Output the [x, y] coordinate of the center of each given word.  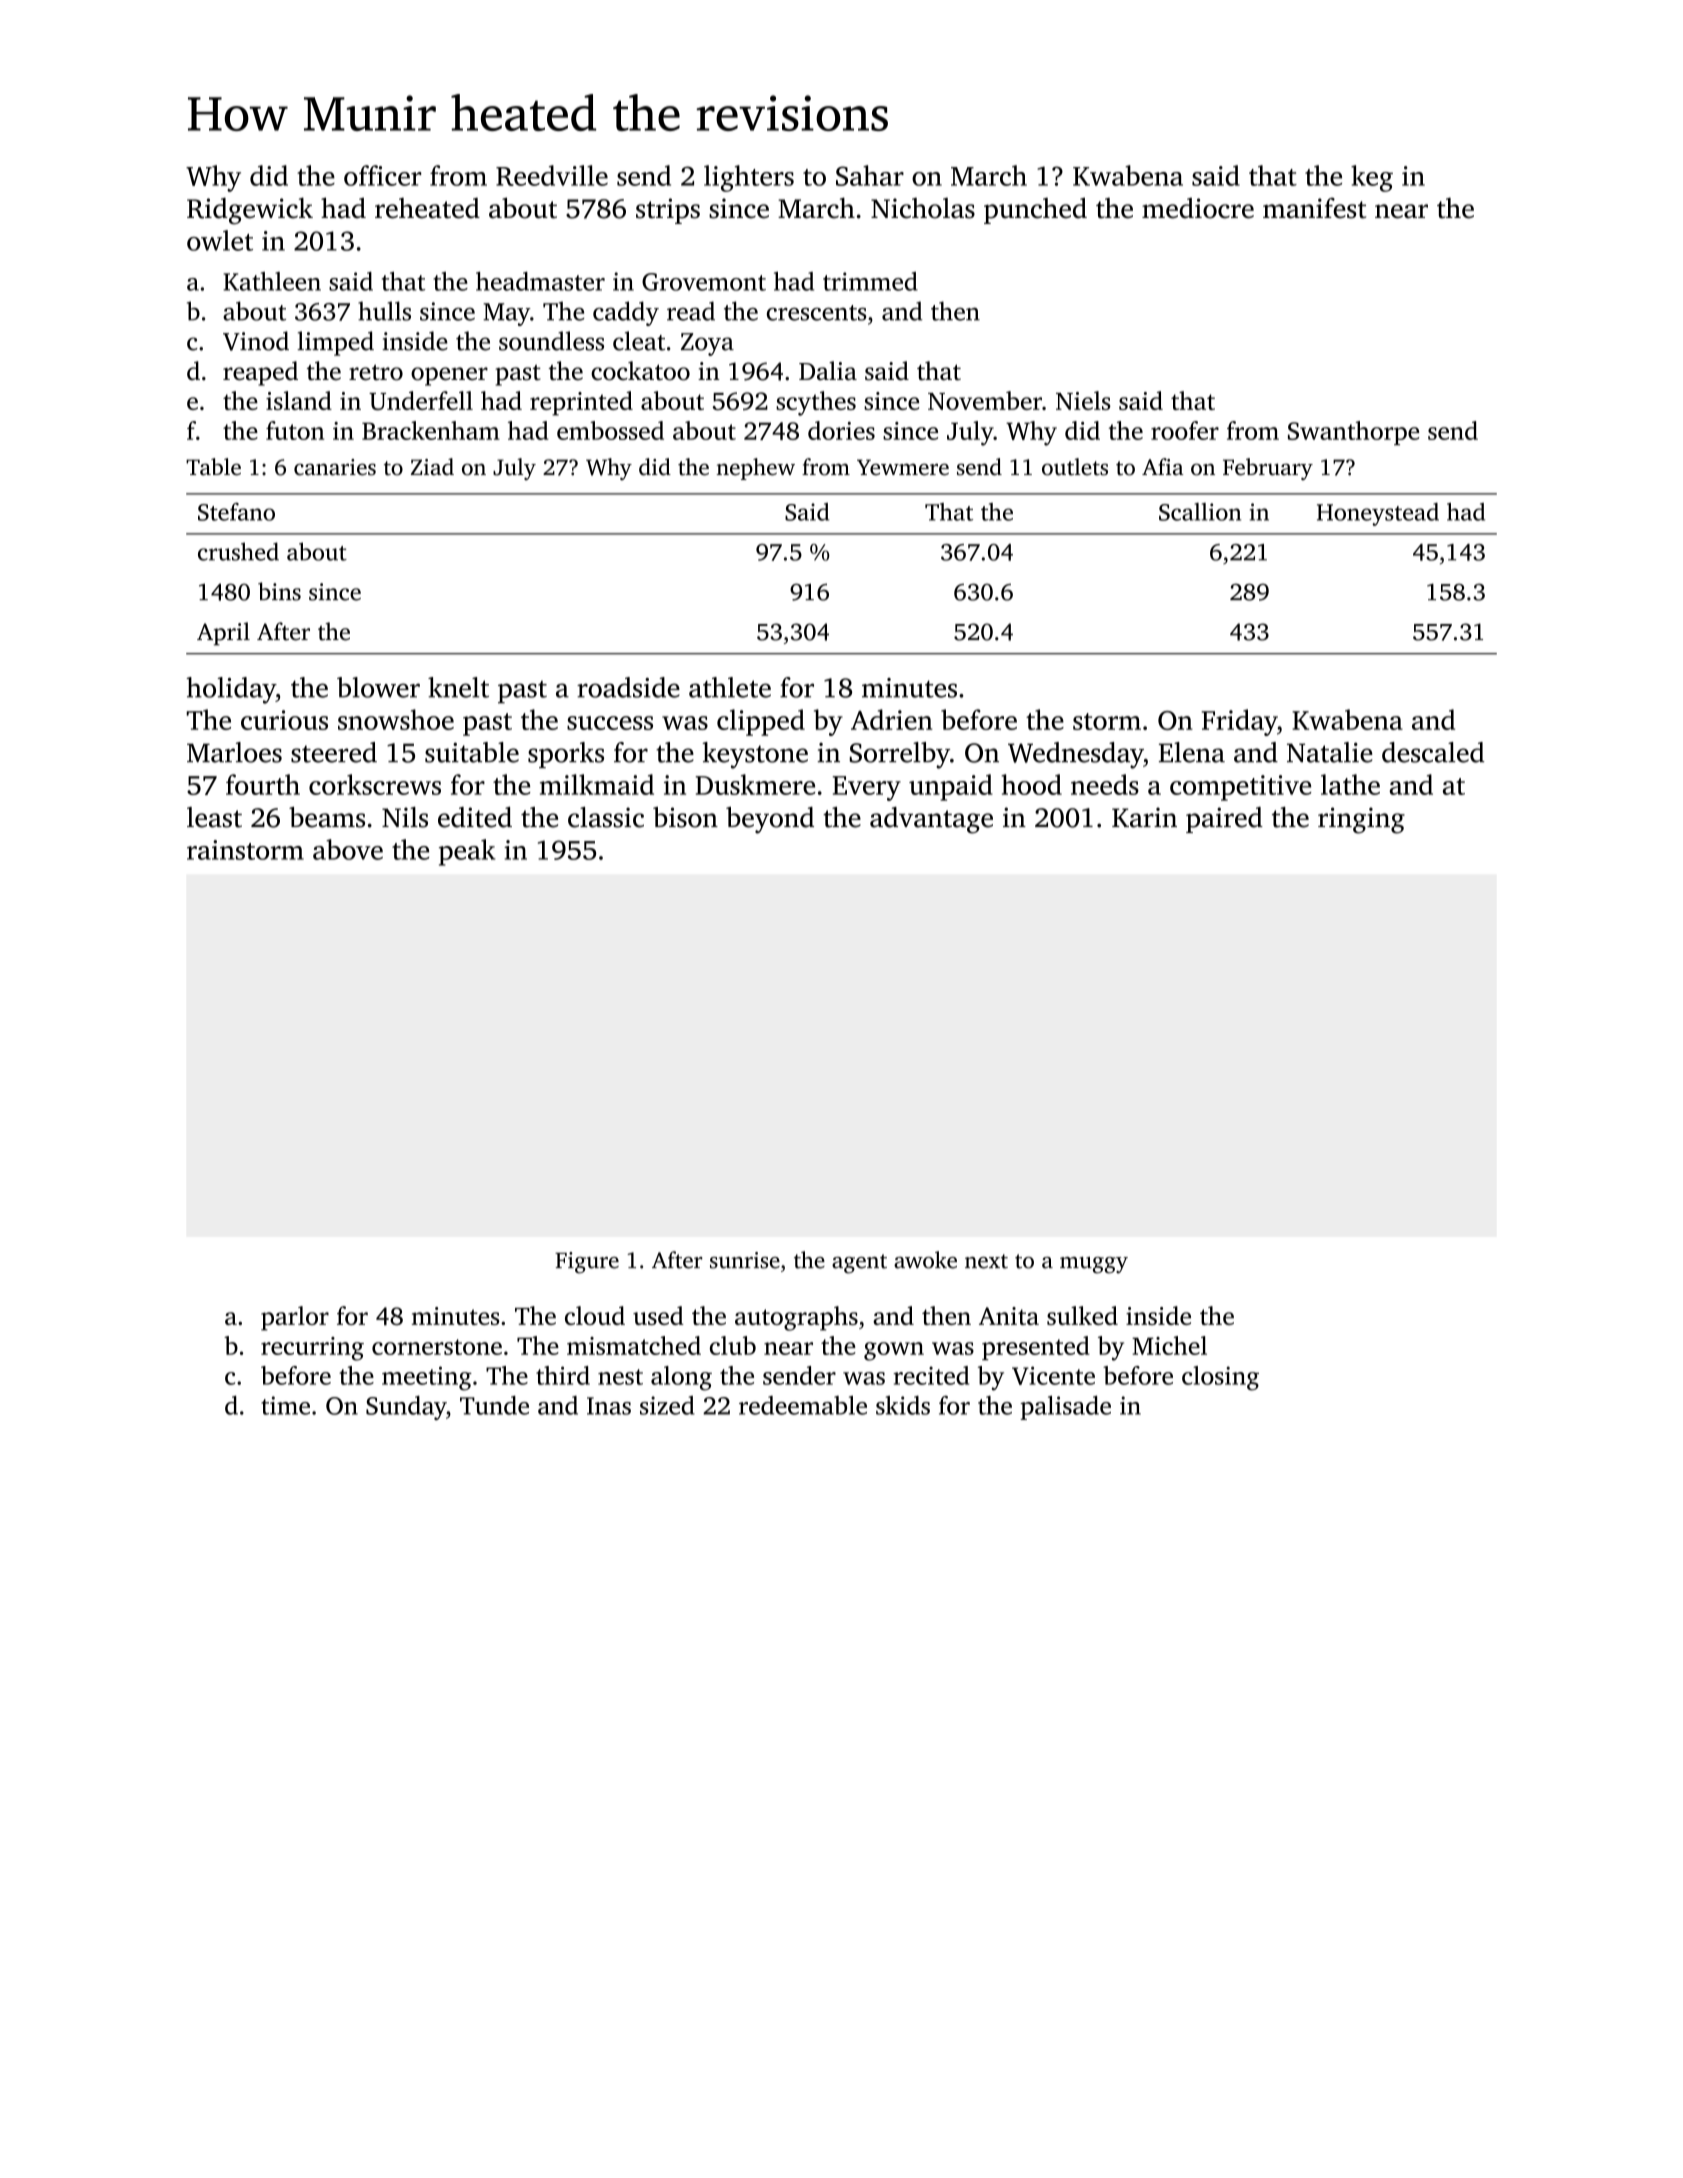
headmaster [540, 281]
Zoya [707, 344]
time [285, 1405]
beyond [770, 820]
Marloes [234, 752]
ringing [1361, 820]
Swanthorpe [1353, 433]
